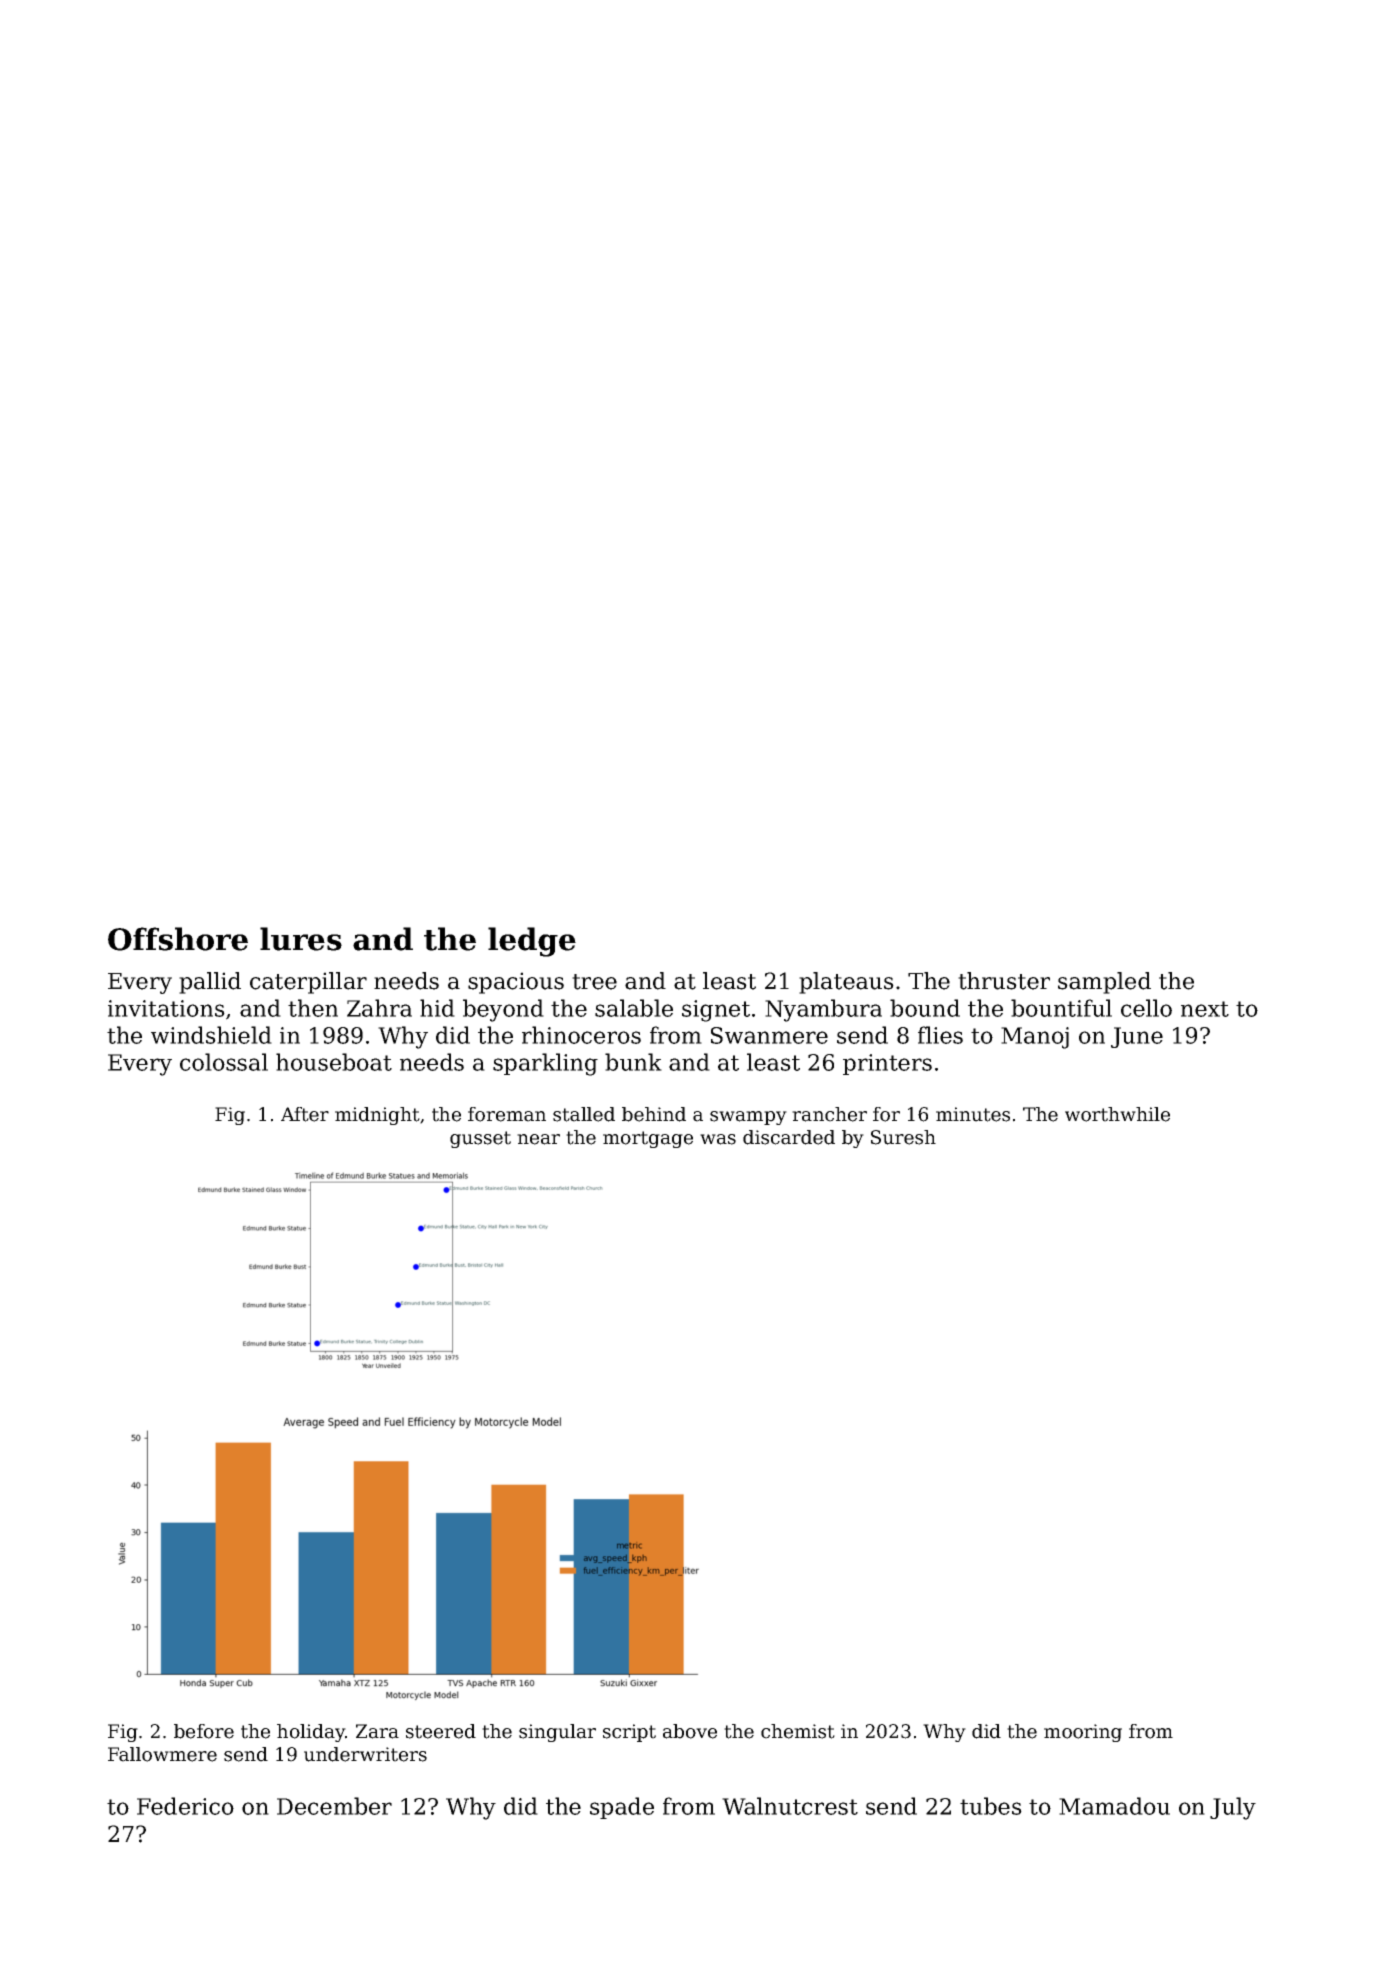 This page has height=1969, width=1386. Describe the element at coordinates (538, 1139) in the page. I see `near` at that location.
